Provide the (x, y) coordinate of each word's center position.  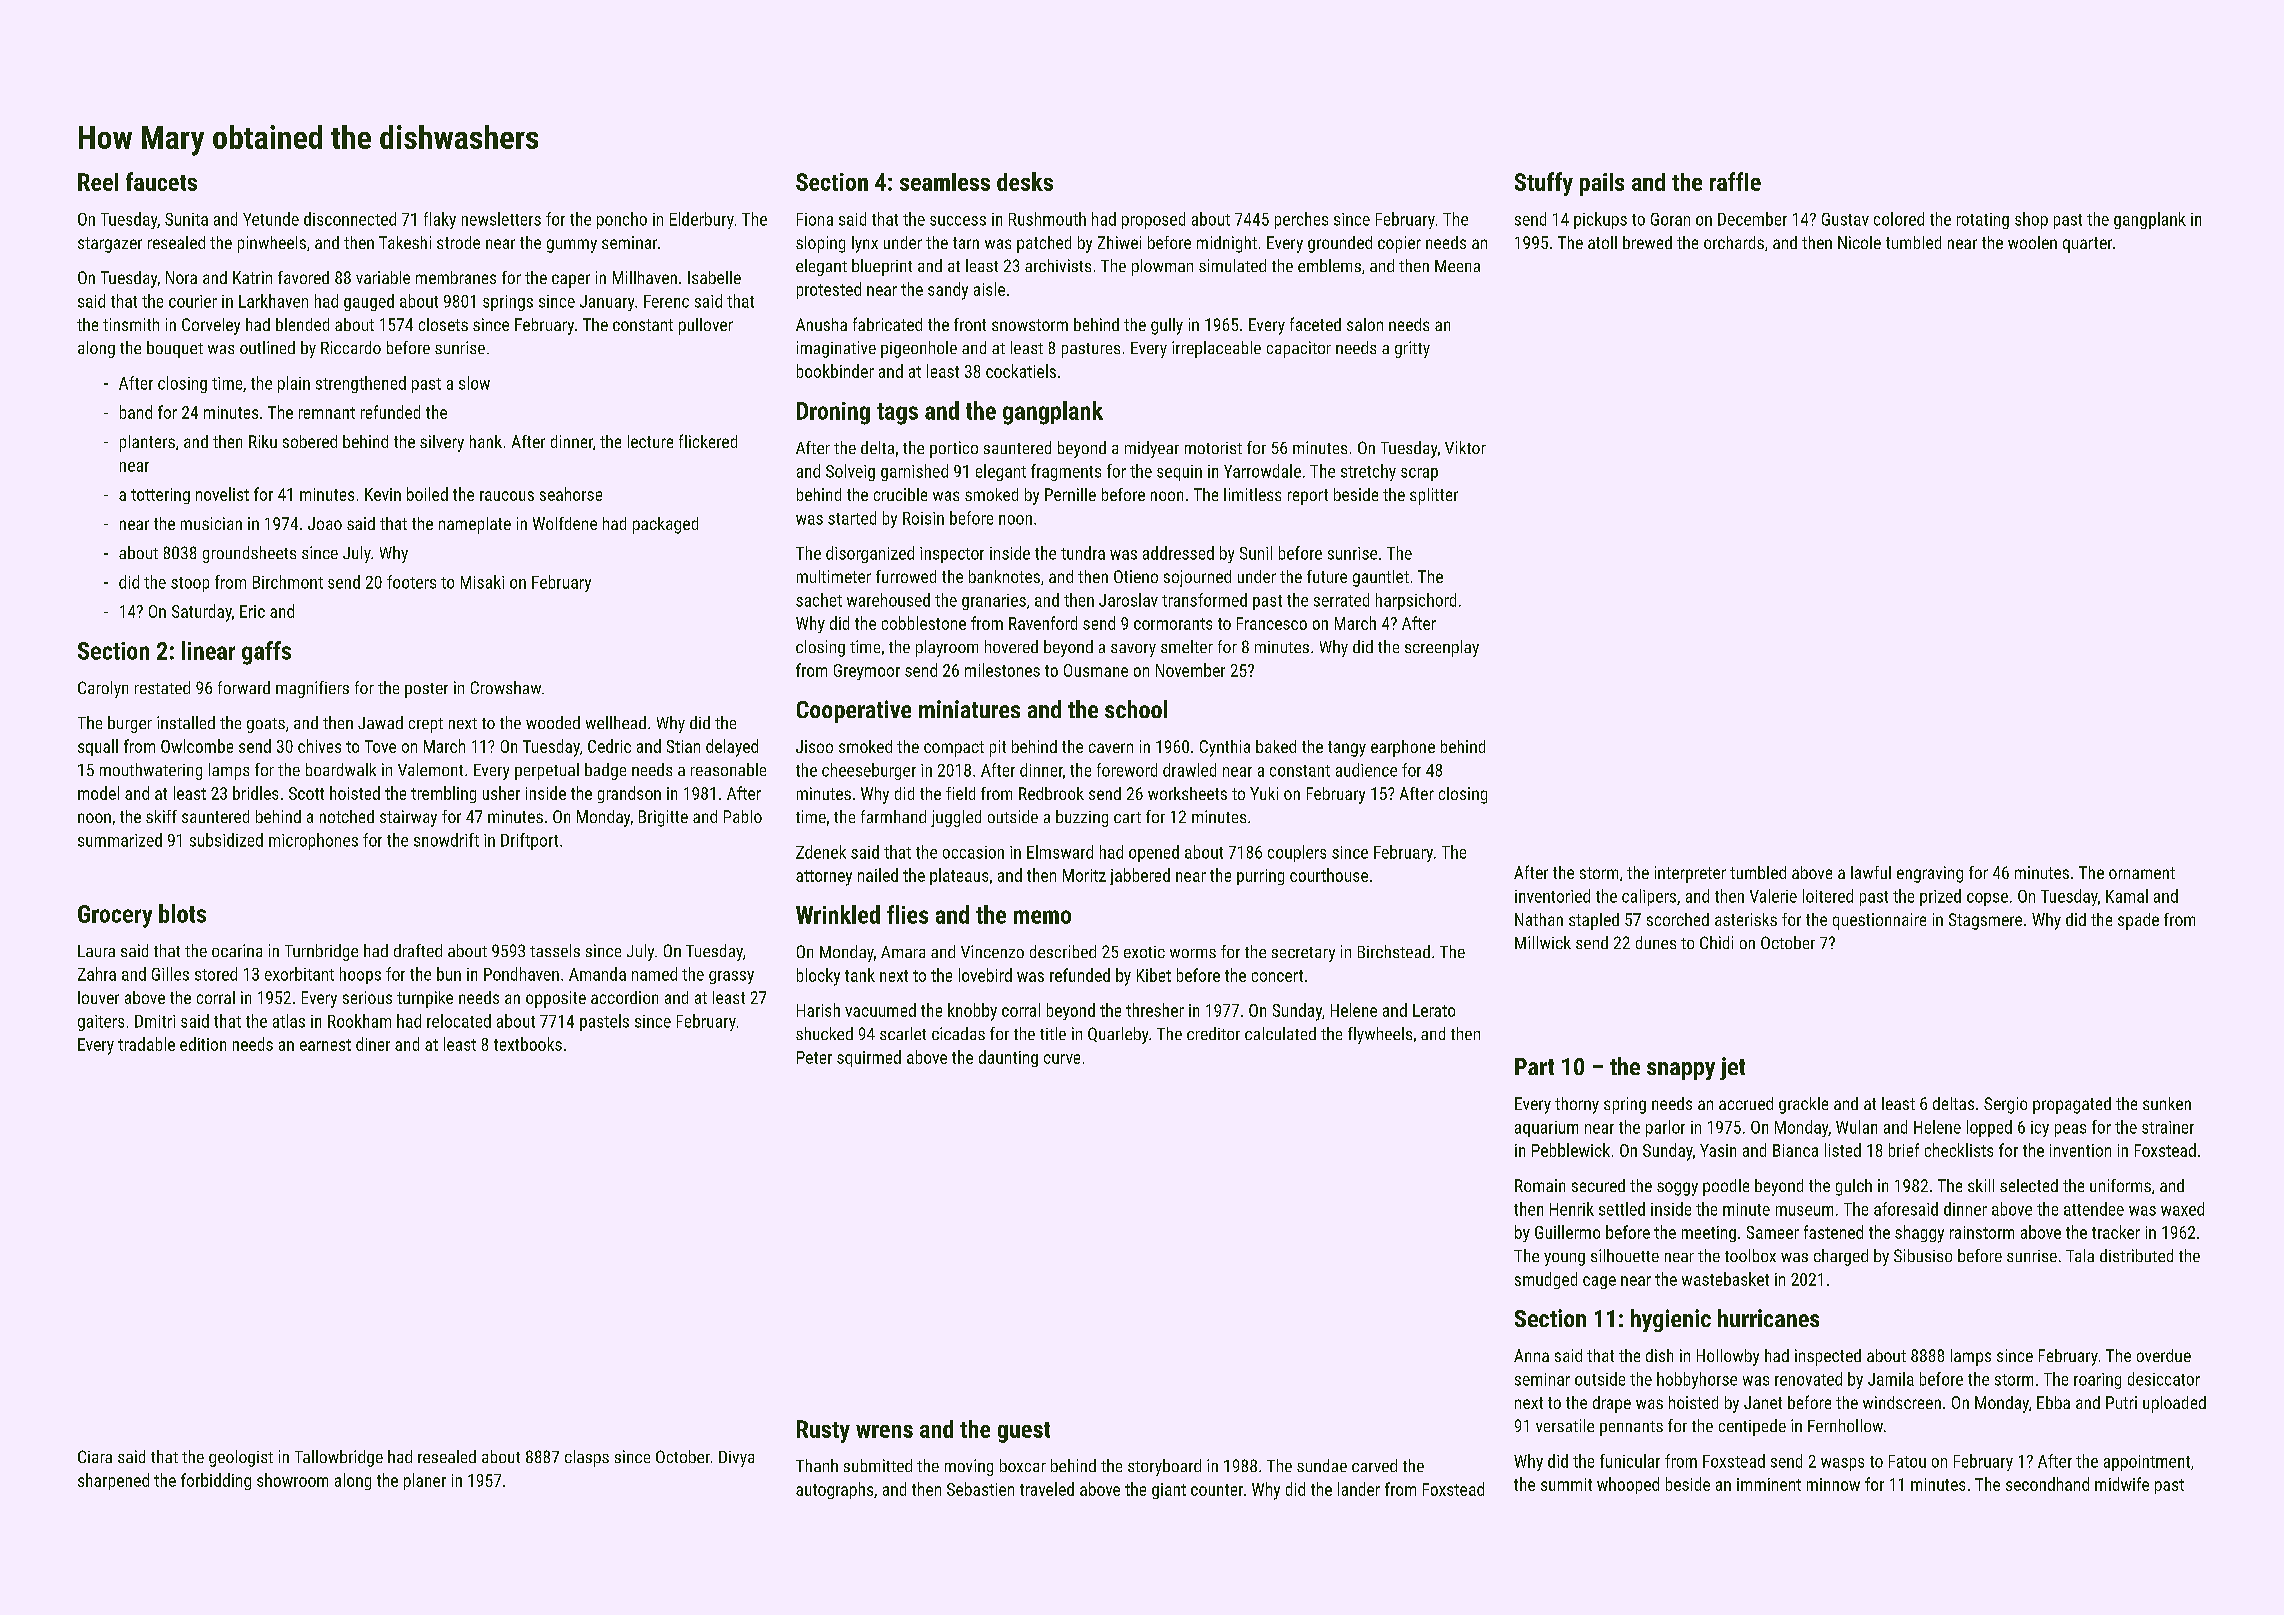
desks (1025, 181)
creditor (1213, 1033)
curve (1062, 1059)
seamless (945, 182)
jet (1732, 1068)
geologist (241, 1458)
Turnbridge (321, 952)
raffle (1735, 181)
